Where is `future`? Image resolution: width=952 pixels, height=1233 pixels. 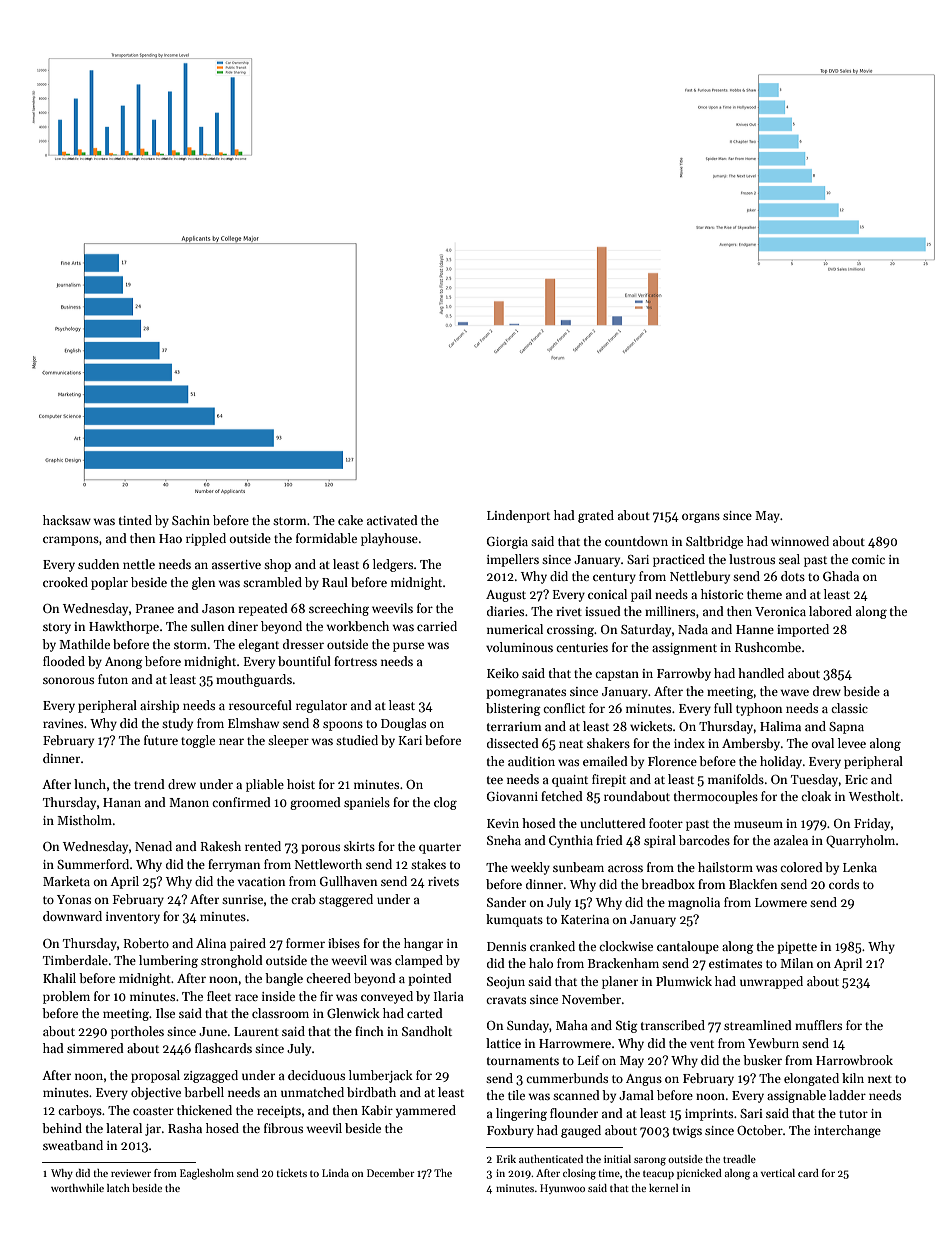 future is located at coordinates (161, 740).
